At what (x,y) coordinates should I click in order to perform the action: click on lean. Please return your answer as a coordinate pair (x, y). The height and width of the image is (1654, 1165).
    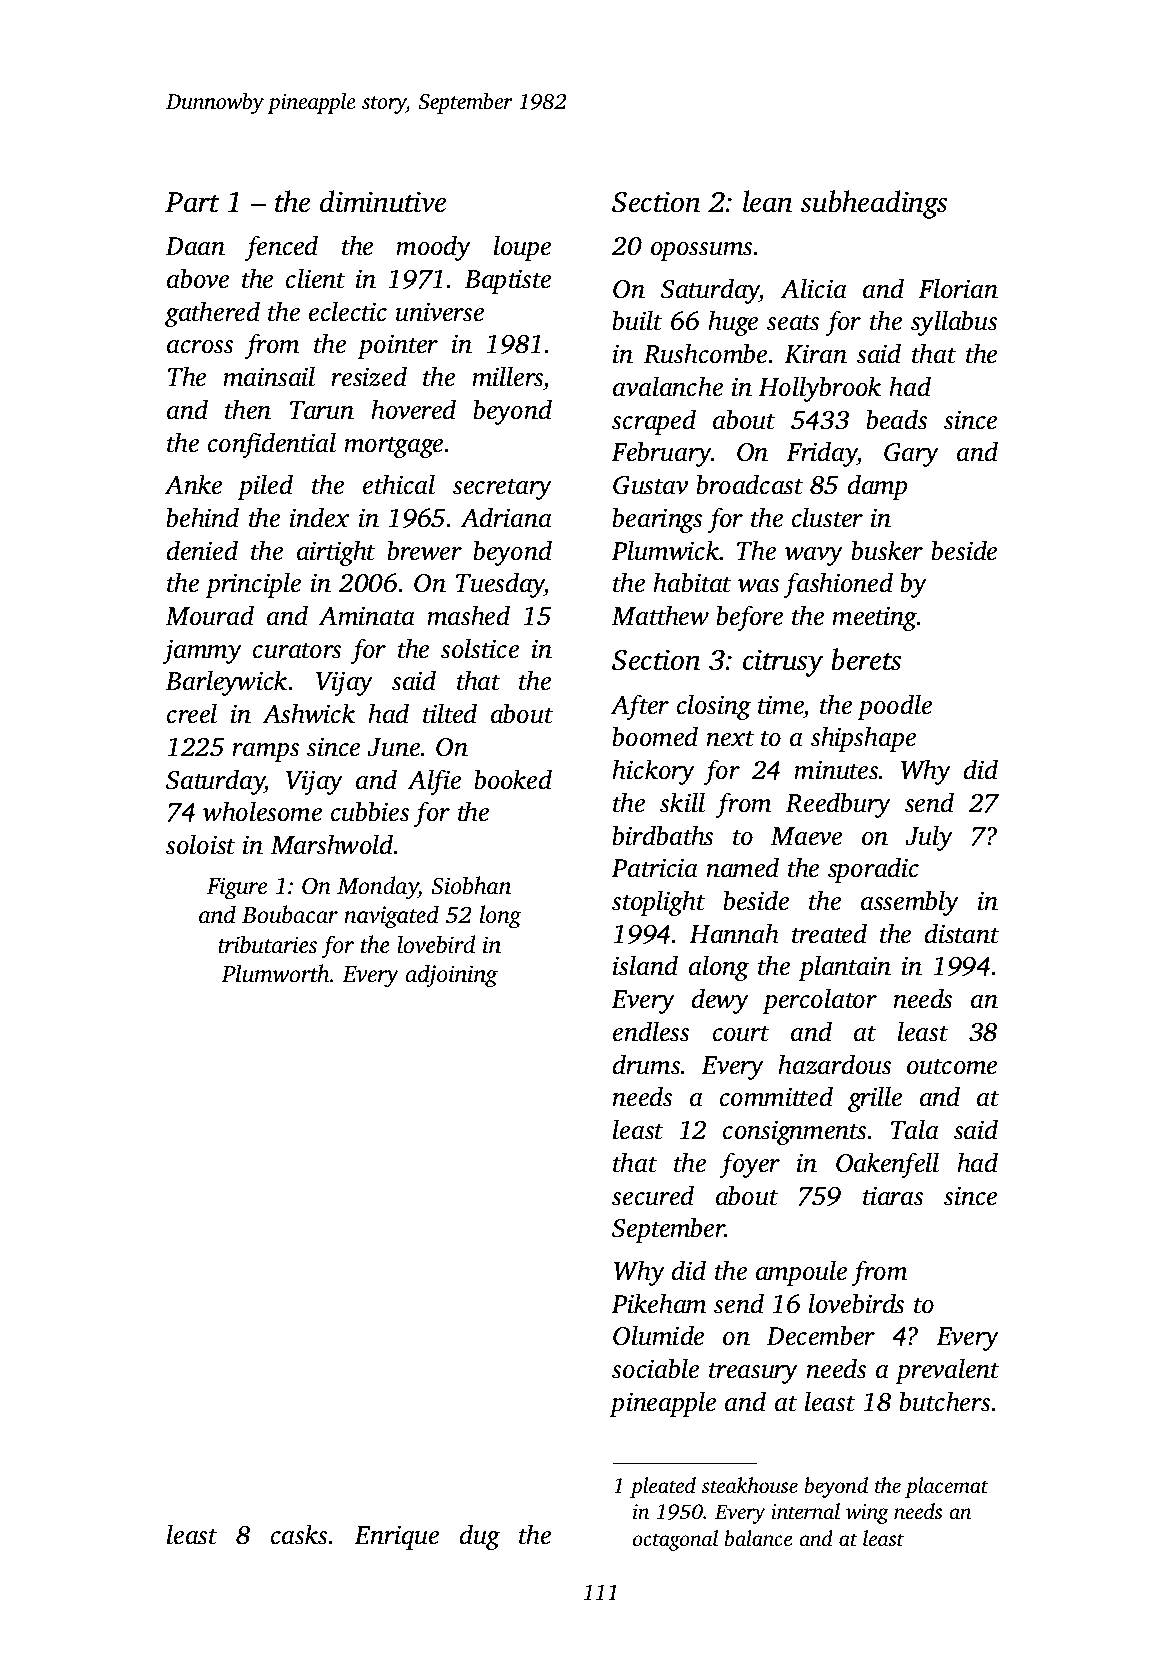
    Looking at the image, I should click on (767, 201).
